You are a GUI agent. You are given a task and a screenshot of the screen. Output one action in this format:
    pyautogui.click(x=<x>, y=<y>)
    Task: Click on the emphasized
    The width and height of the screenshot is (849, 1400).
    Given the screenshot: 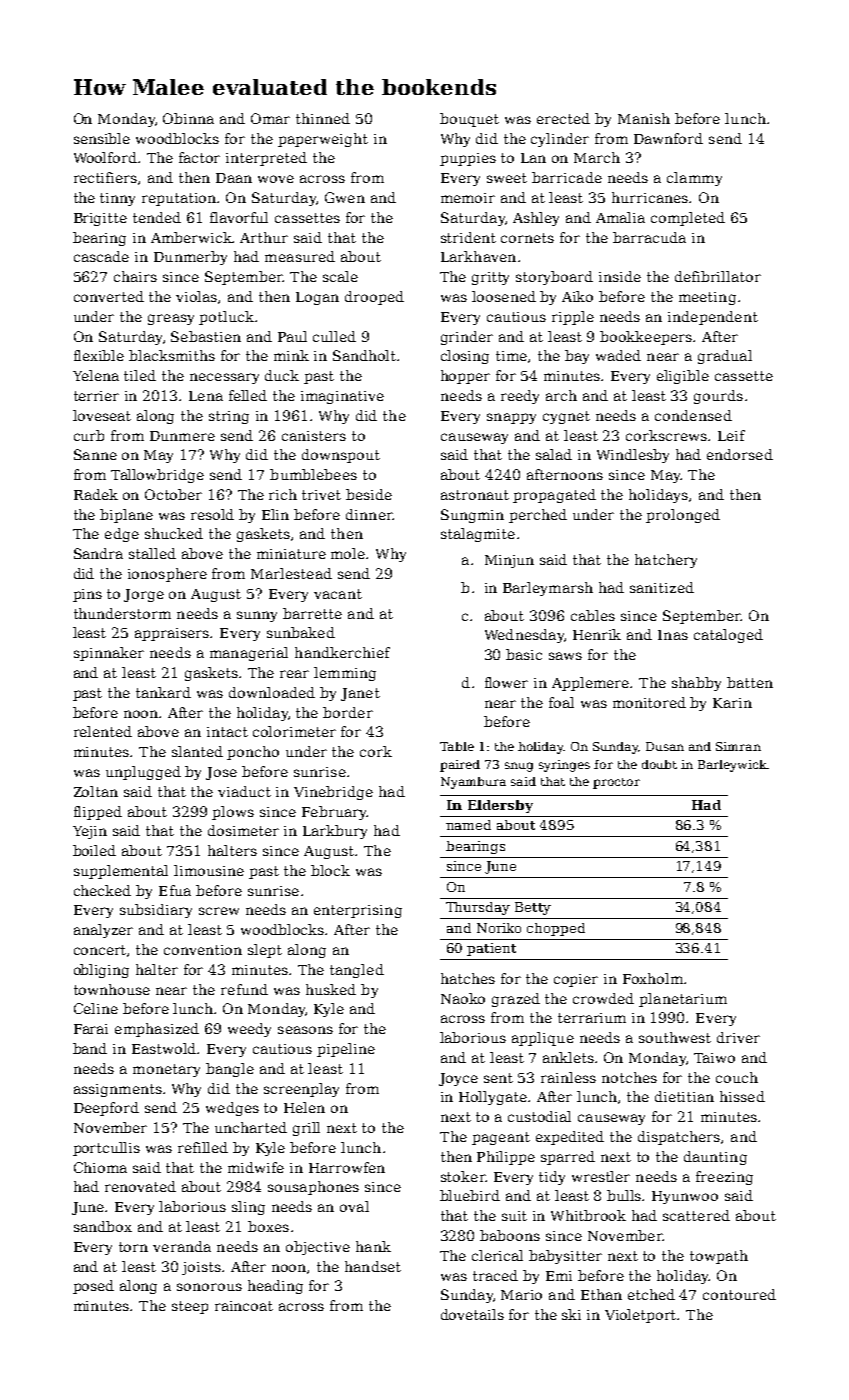 What is the action you would take?
    pyautogui.click(x=157, y=1030)
